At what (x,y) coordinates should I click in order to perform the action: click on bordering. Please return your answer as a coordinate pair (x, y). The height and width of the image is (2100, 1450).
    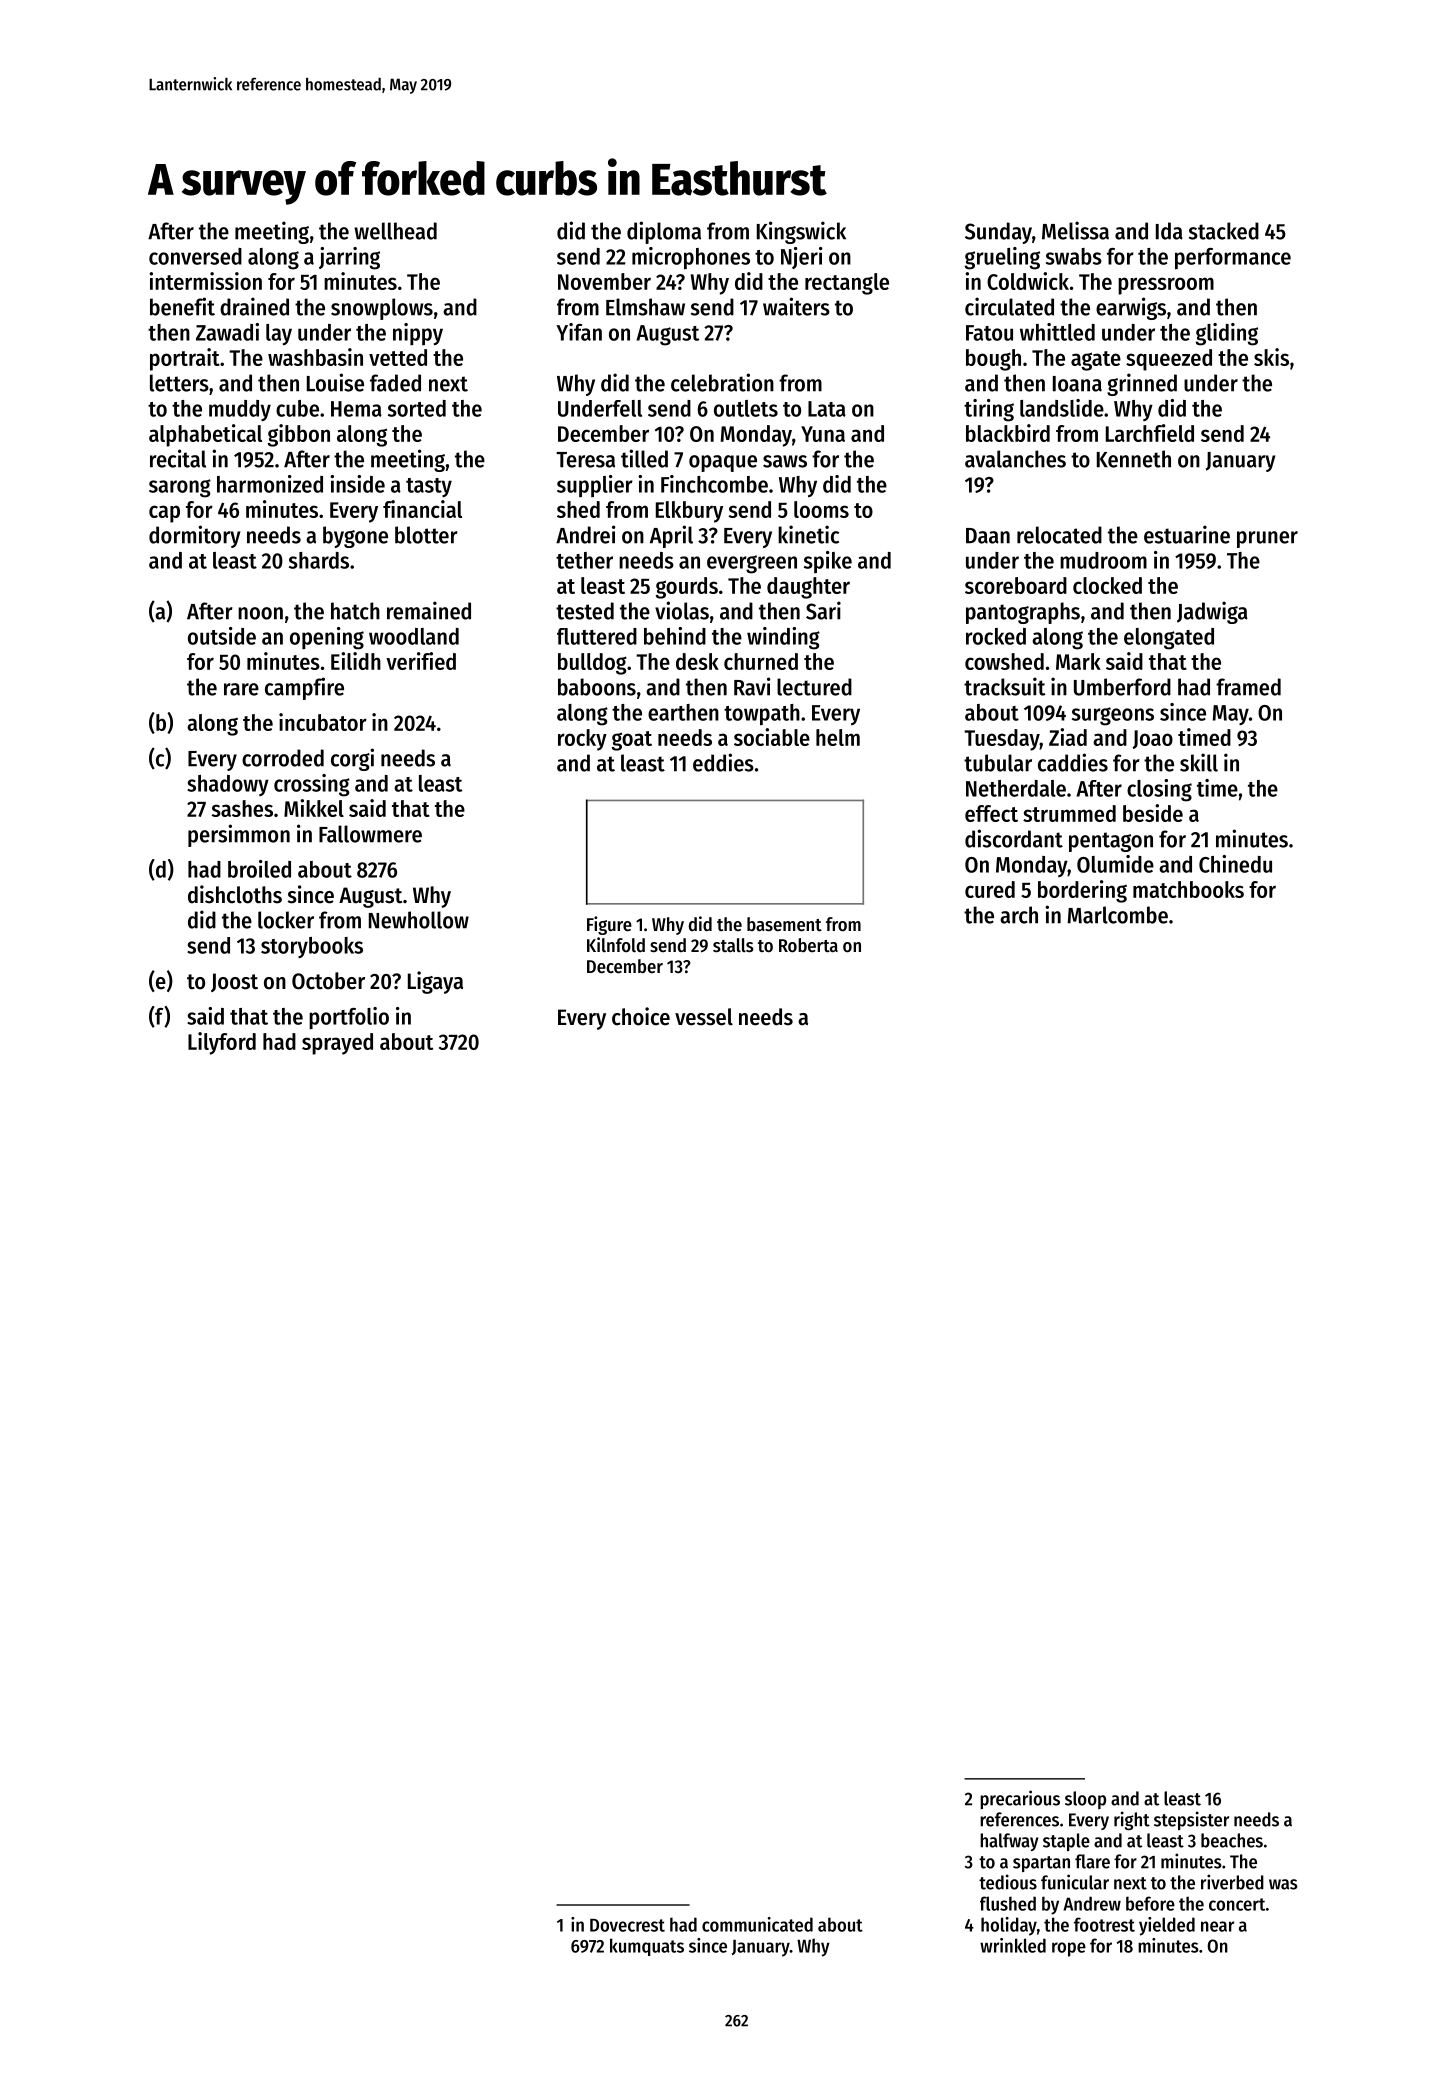
    Looking at the image, I should click on (1082, 891).
